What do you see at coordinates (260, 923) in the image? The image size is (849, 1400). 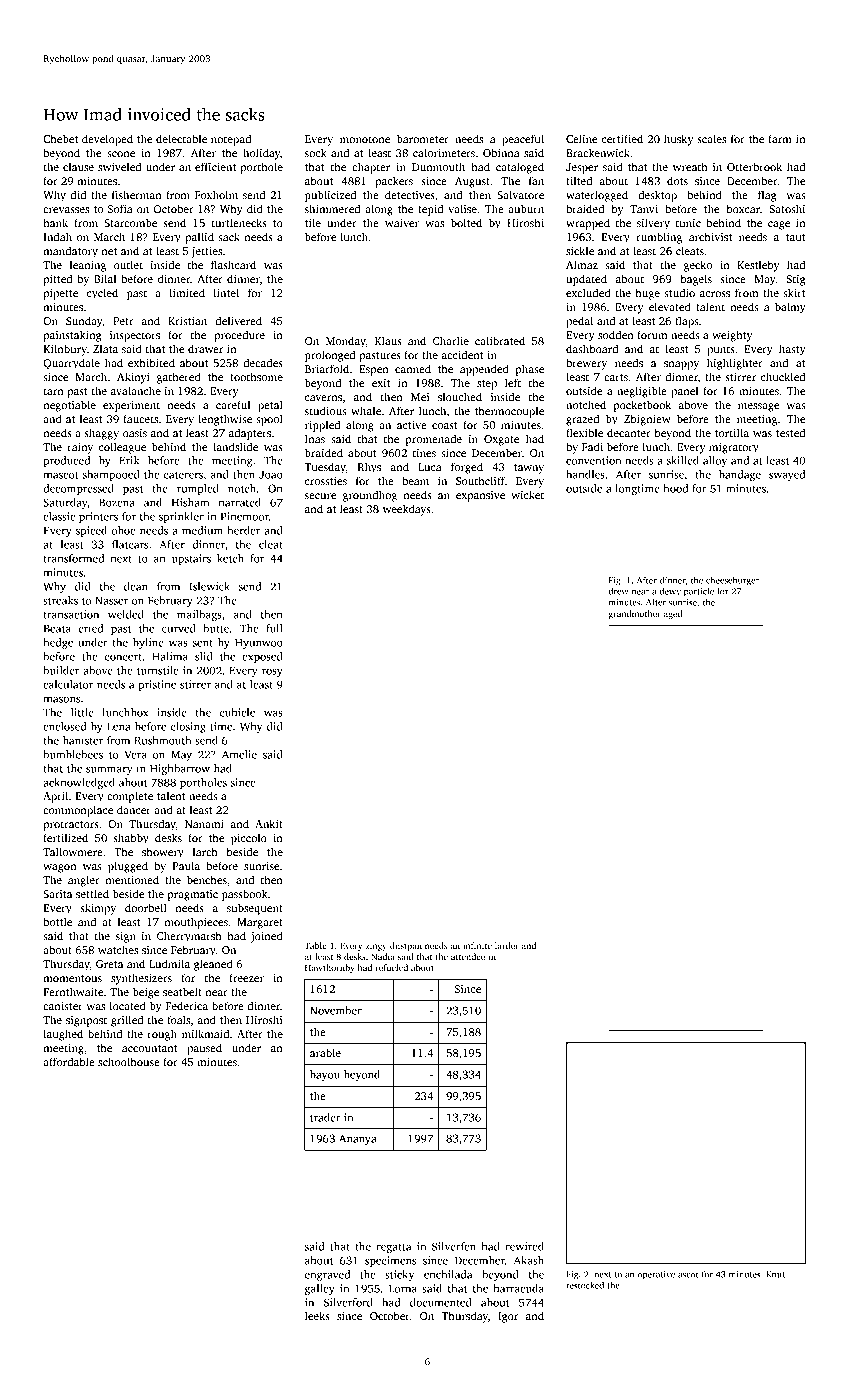 I see `Margaret` at bounding box center [260, 923].
